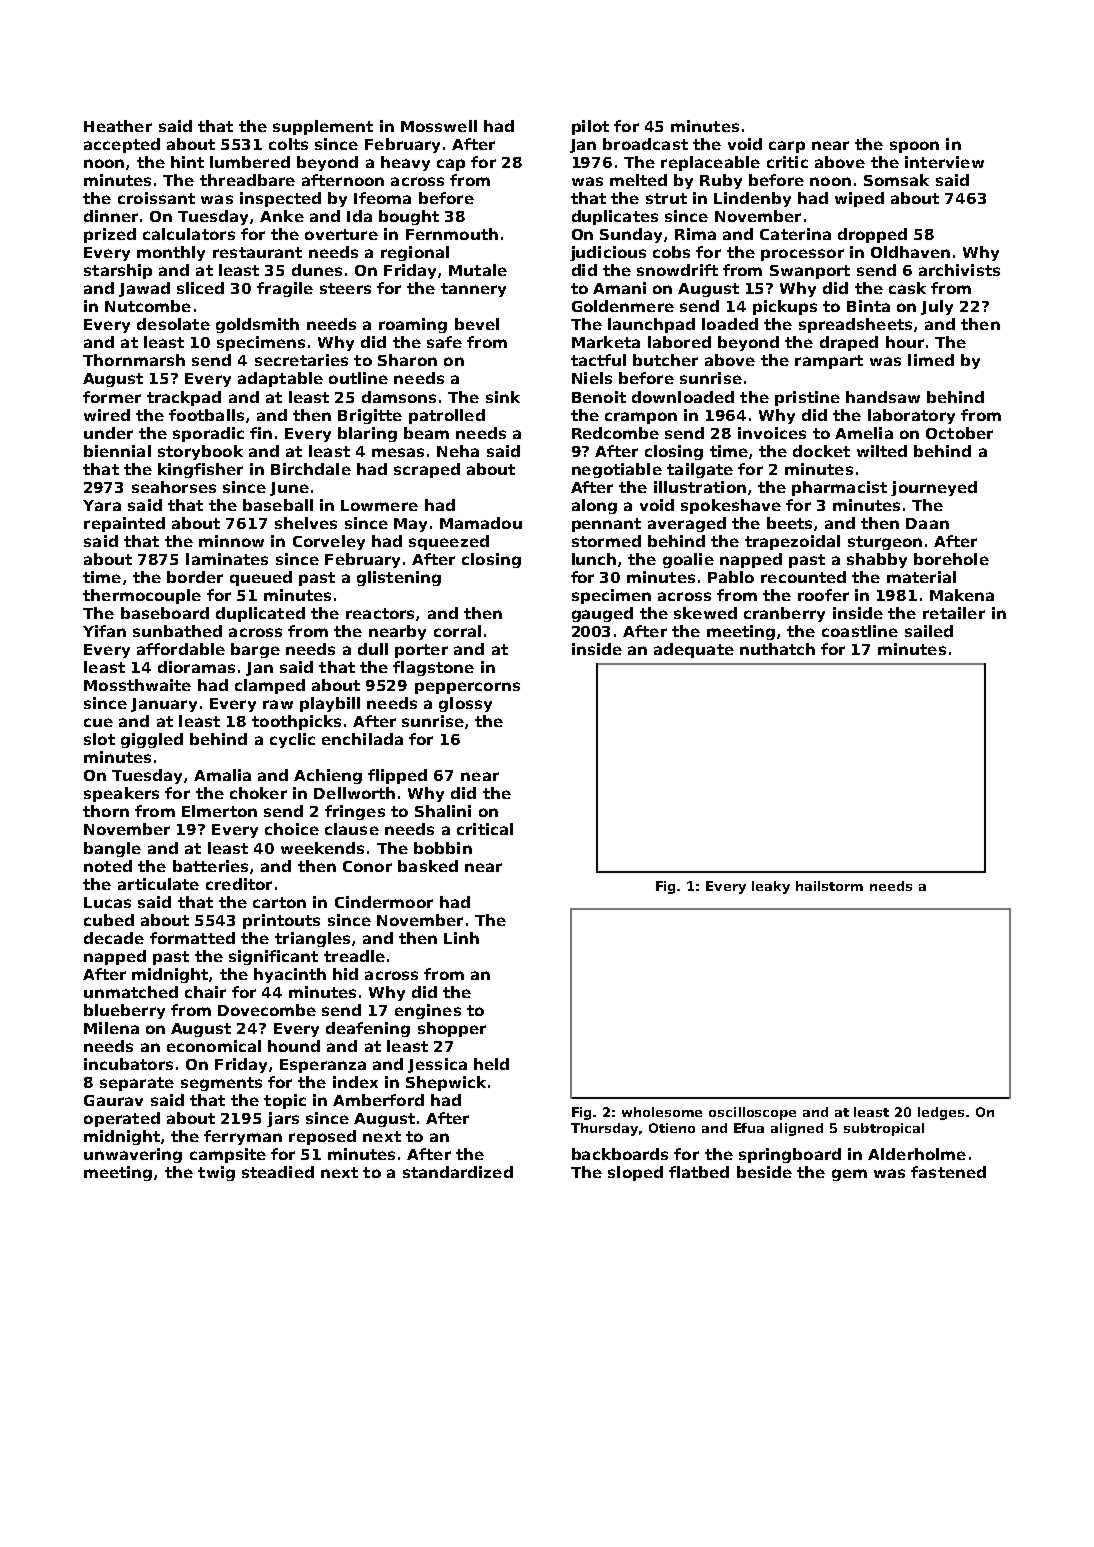  What do you see at coordinates (771, 887) in the document?
I see `leaky` at bounding box center [771, 887].
